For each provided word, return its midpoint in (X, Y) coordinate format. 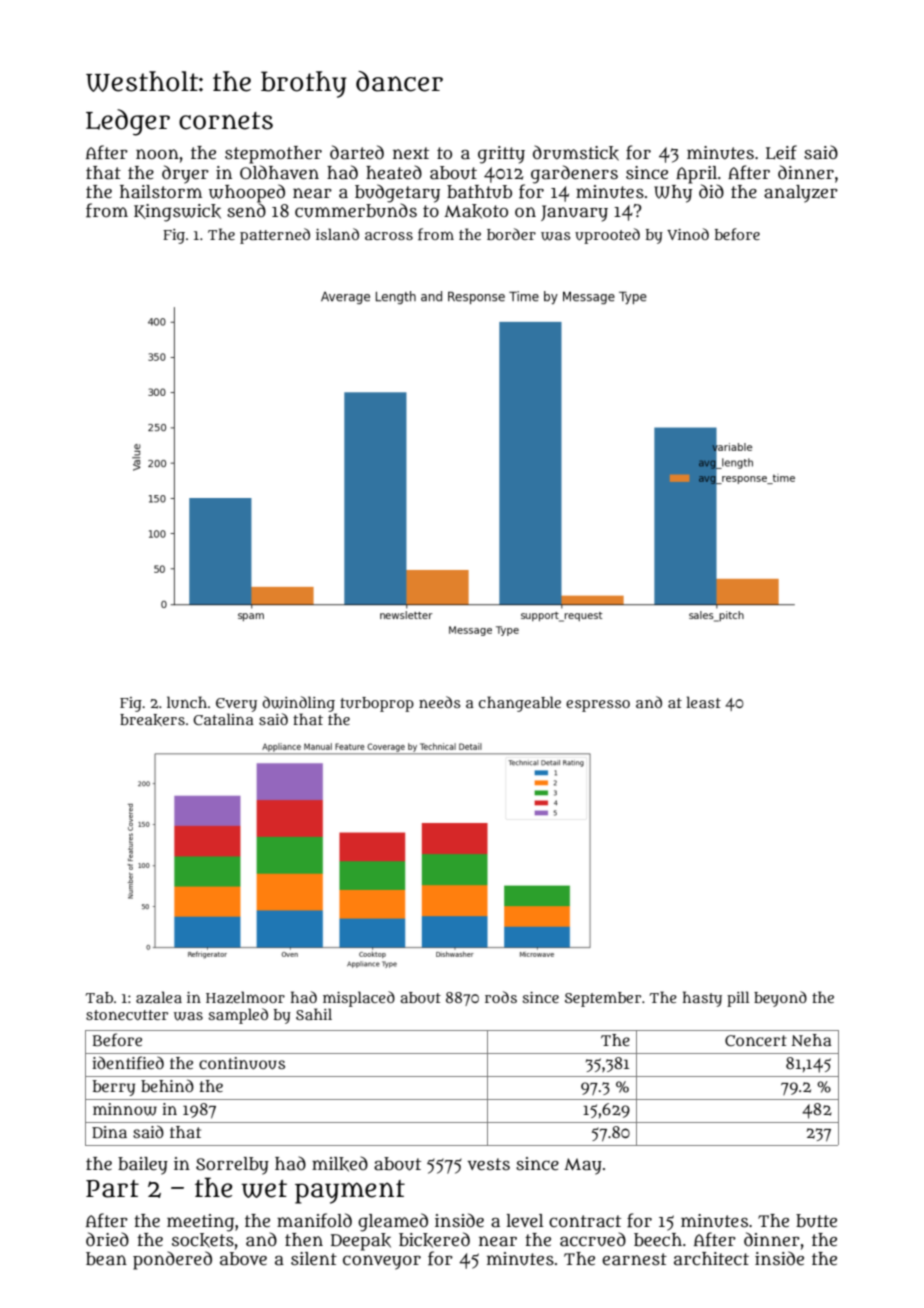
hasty (702, 999)
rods (501, 997)
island (337, 234)
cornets (226, 121)
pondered (172, 1260)
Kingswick (177, 213)
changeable (520, 704)
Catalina (223, 719)
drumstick (576, 153)
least (703, 702)
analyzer (801, 194)
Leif (781, 152)
